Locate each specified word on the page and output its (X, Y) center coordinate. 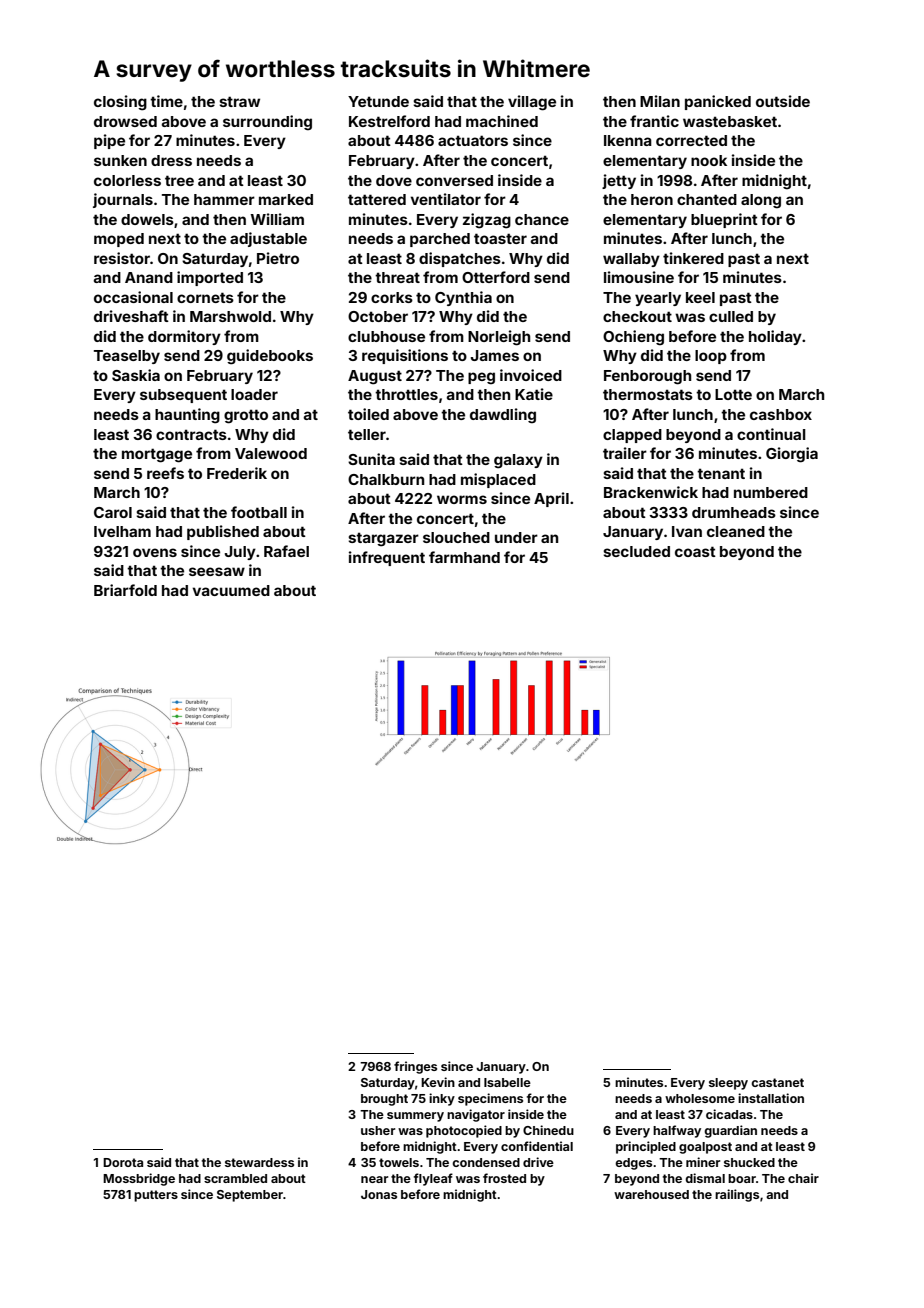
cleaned (736, 531)
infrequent (387, 558)
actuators (473, 140)
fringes (415, 1067)
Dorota (123, 1162)
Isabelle (507, 1082)
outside (783, 101)
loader (254, 394)
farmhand (464, 557)
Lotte (733, 394)
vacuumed (231, 590)
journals (123, 200)
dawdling (503, 416)
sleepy (728, 1084)
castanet (777, 1082)
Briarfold (125, 590)
